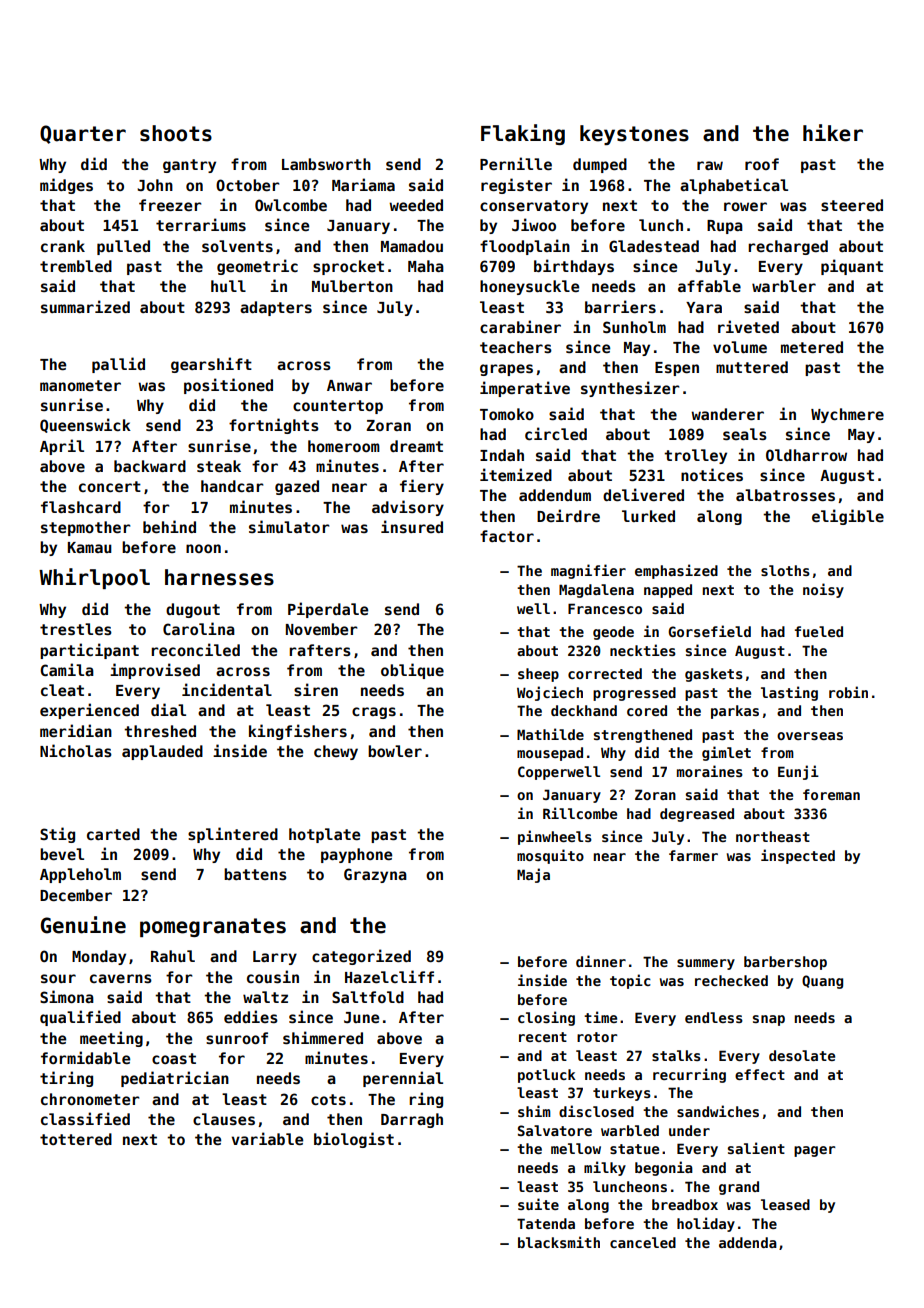 The width and height of the screenshot is (924, 1308). I want to click on Gladestead, so click(654, 246).
